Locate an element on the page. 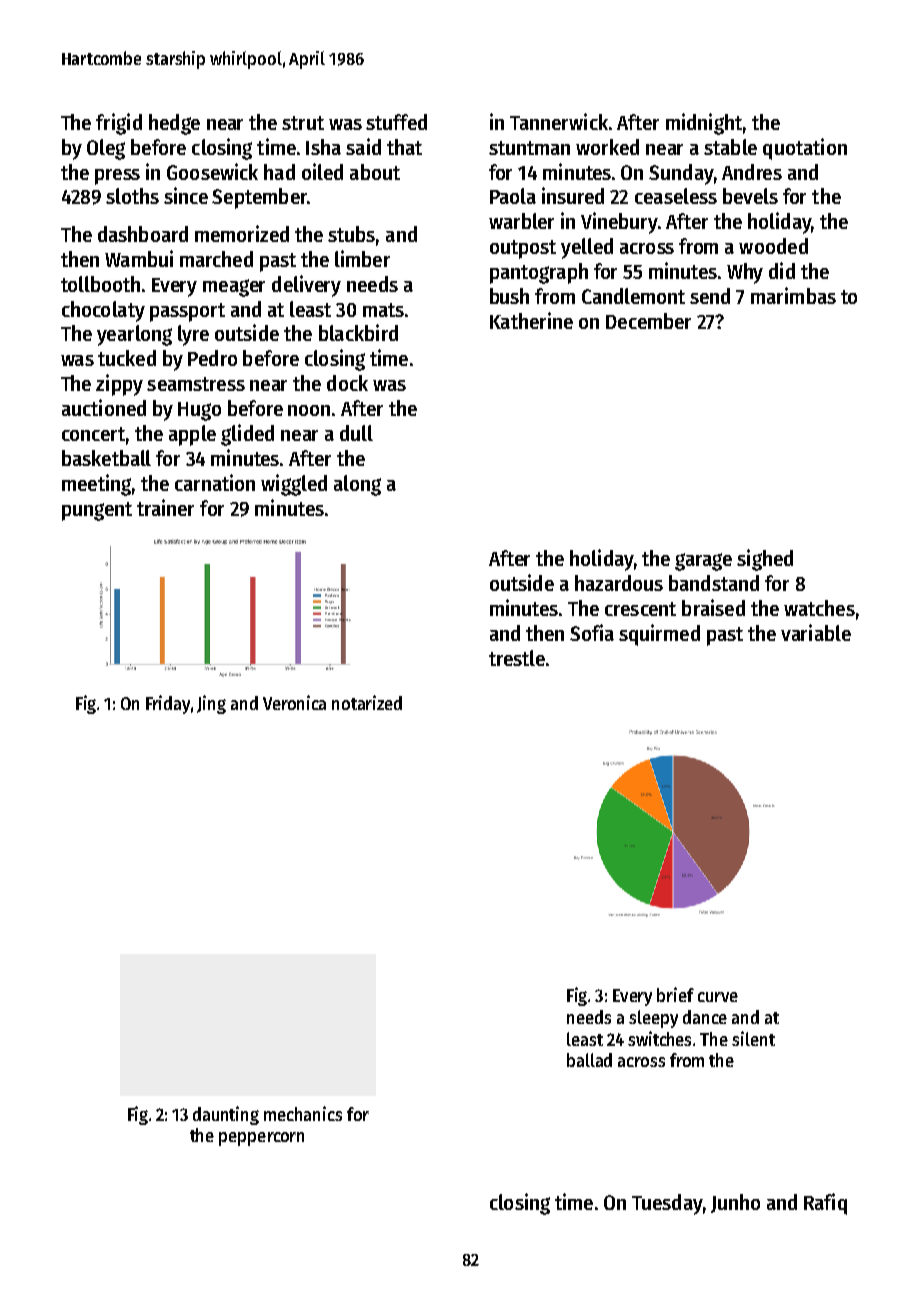  trestle is located at coordinates (517, 658).
